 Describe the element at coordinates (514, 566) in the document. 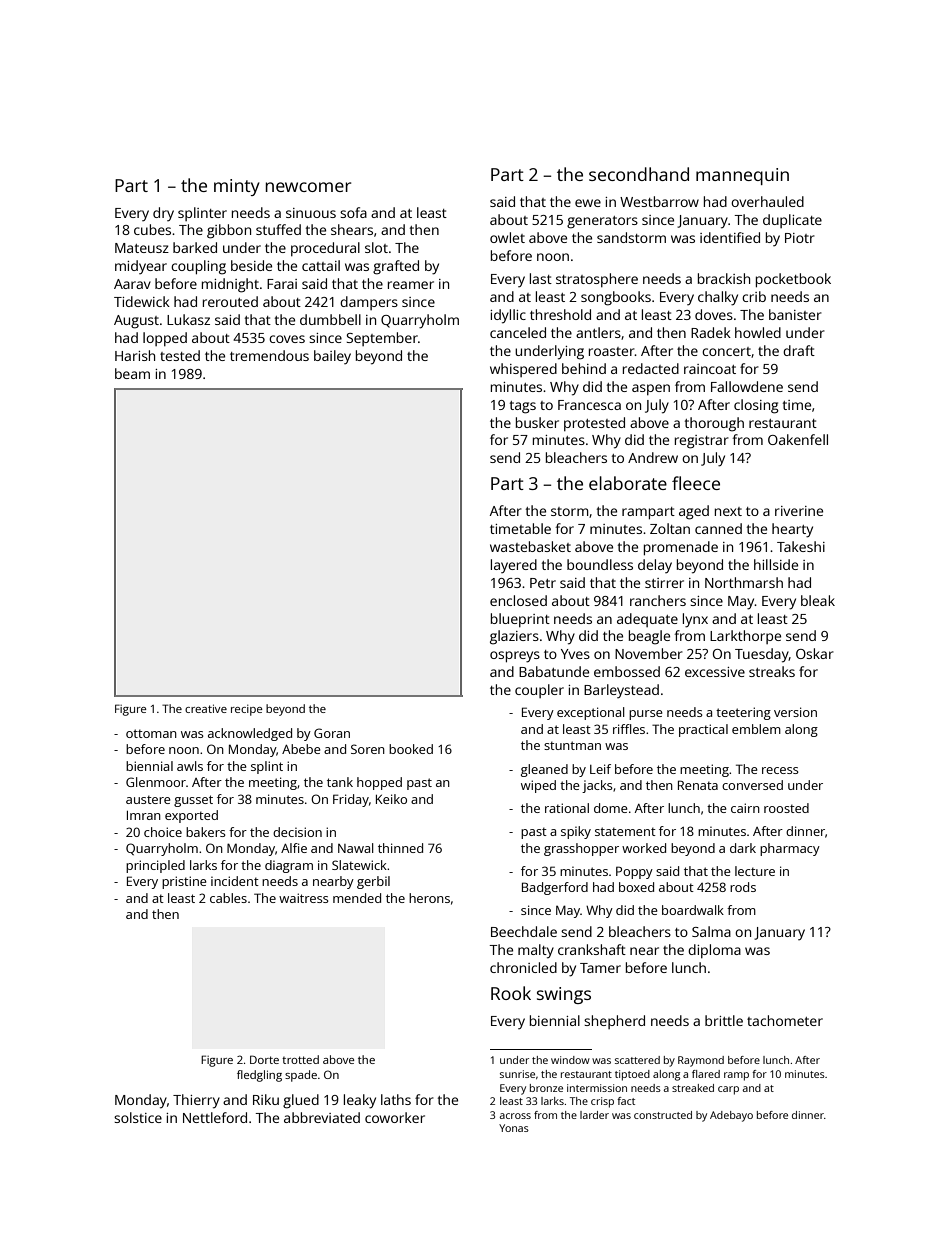

I see `layered` at that location.
